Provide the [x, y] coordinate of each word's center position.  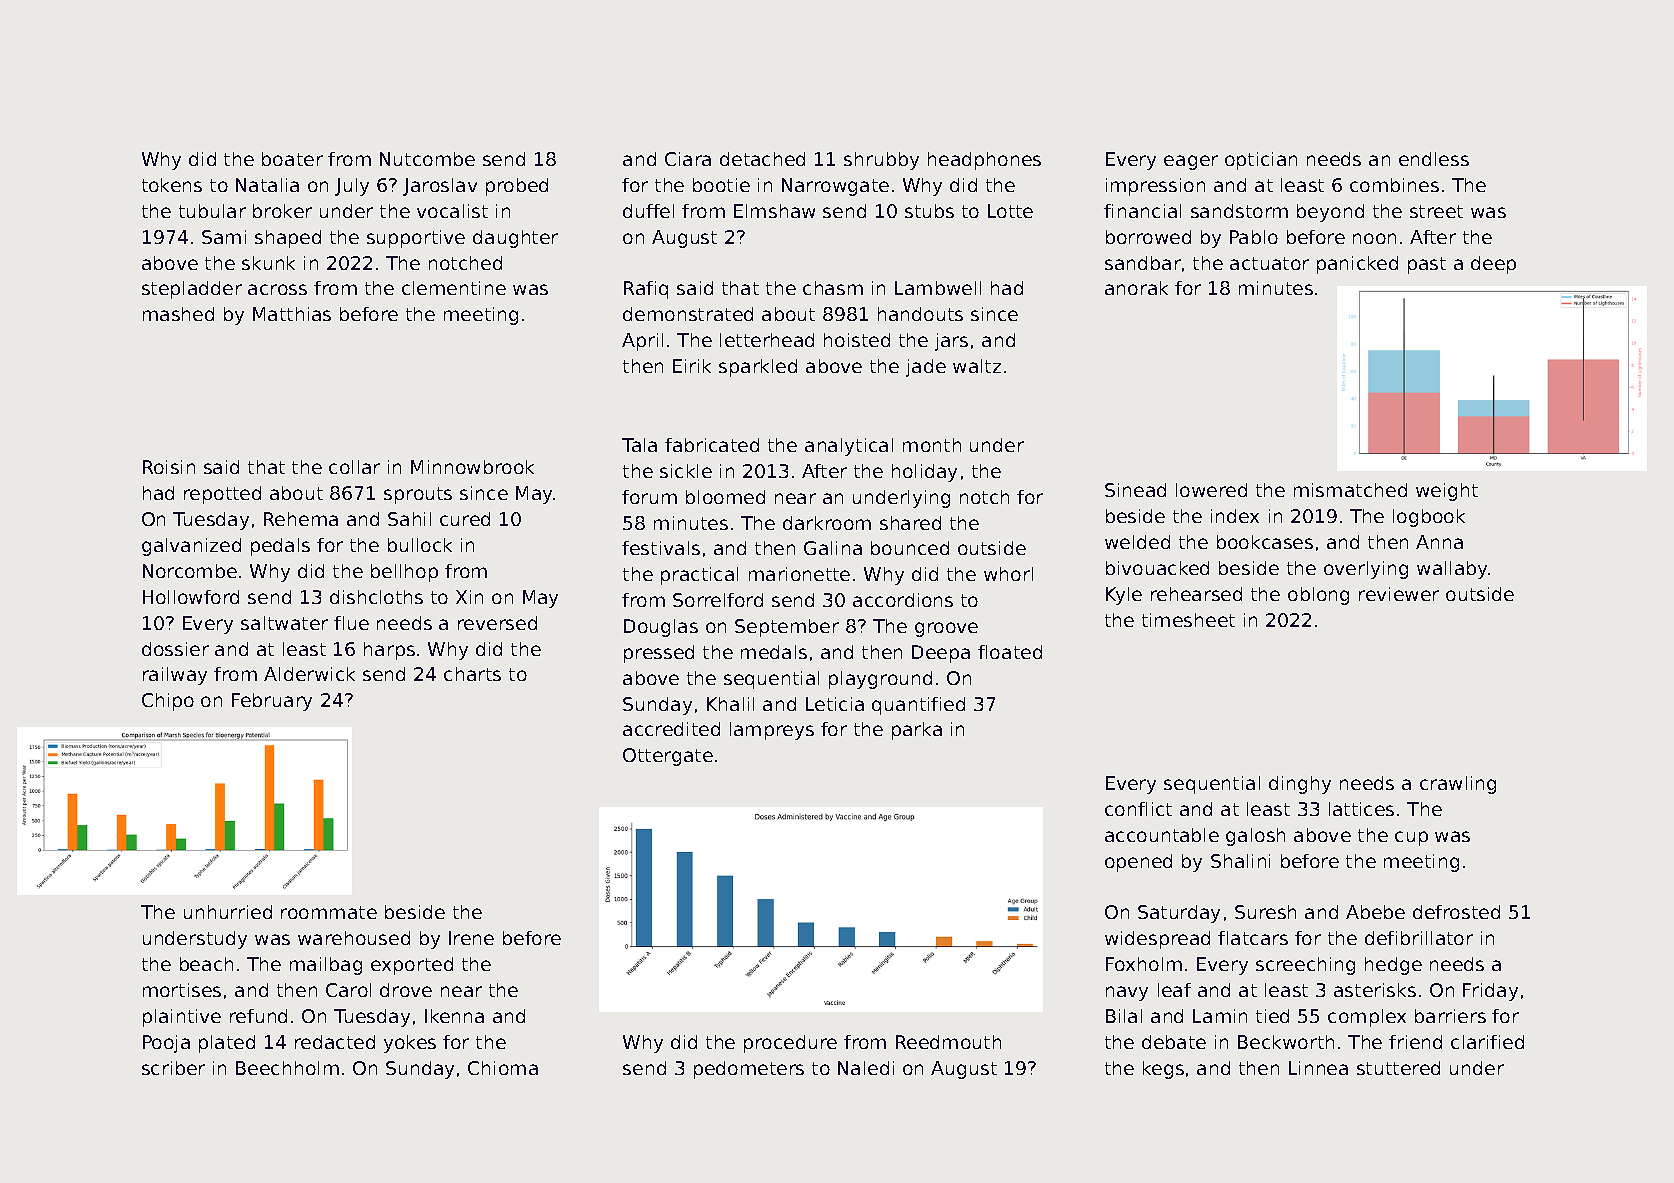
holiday [924, 473]
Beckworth [1286, 1042]
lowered [1211, 490]
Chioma [503, 1068]
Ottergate [668, 757]
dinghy [1300, 785]
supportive [416, 239]
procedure [790, 1044]
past [1427, 265]
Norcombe [190, 571]
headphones [984, 161]
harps [389, 651]
